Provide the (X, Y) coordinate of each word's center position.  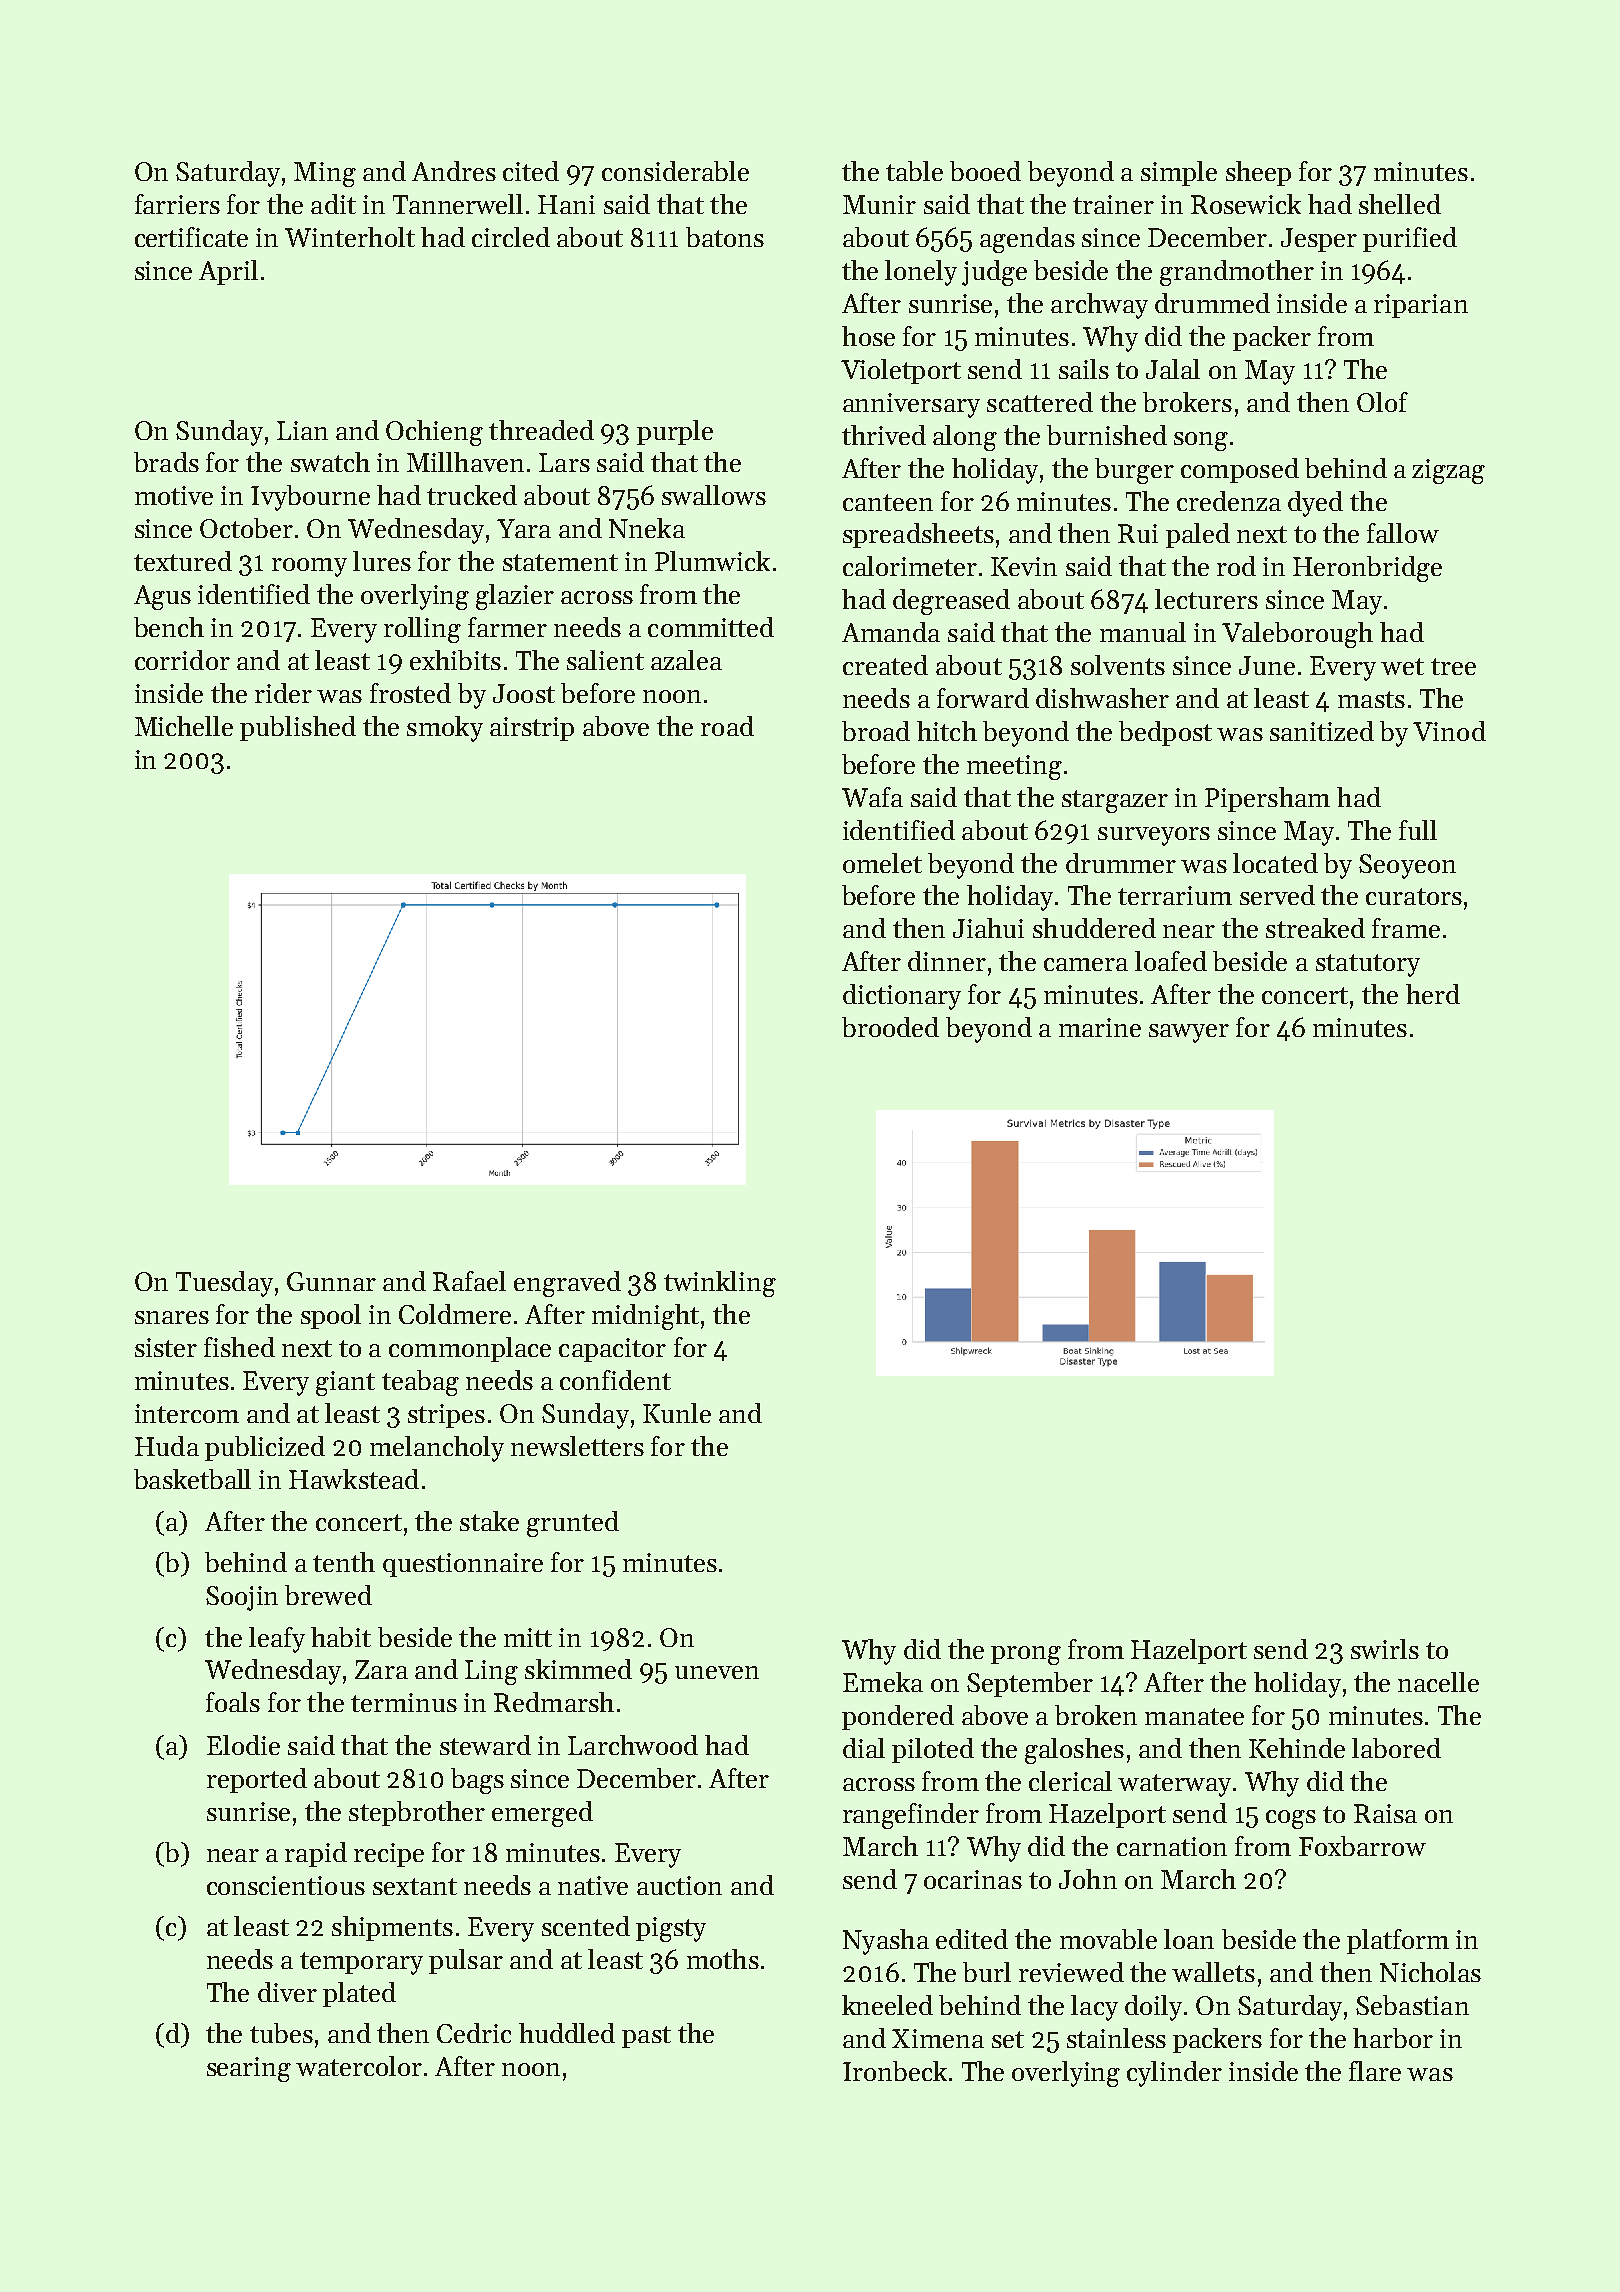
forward (983, 698)
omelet (882, 863)
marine (1100, 1027)
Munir (879, 204)
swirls (1385, 1649)
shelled (1400, 204)
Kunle (677, 1413)
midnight (645, 1317)
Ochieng (434, 433)
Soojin (242, 1598)
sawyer (1189, 1033)
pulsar (466, 1961)
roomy (309, 567)
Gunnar (331, 1281)
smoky (445, 729)
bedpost (1165, 733)
